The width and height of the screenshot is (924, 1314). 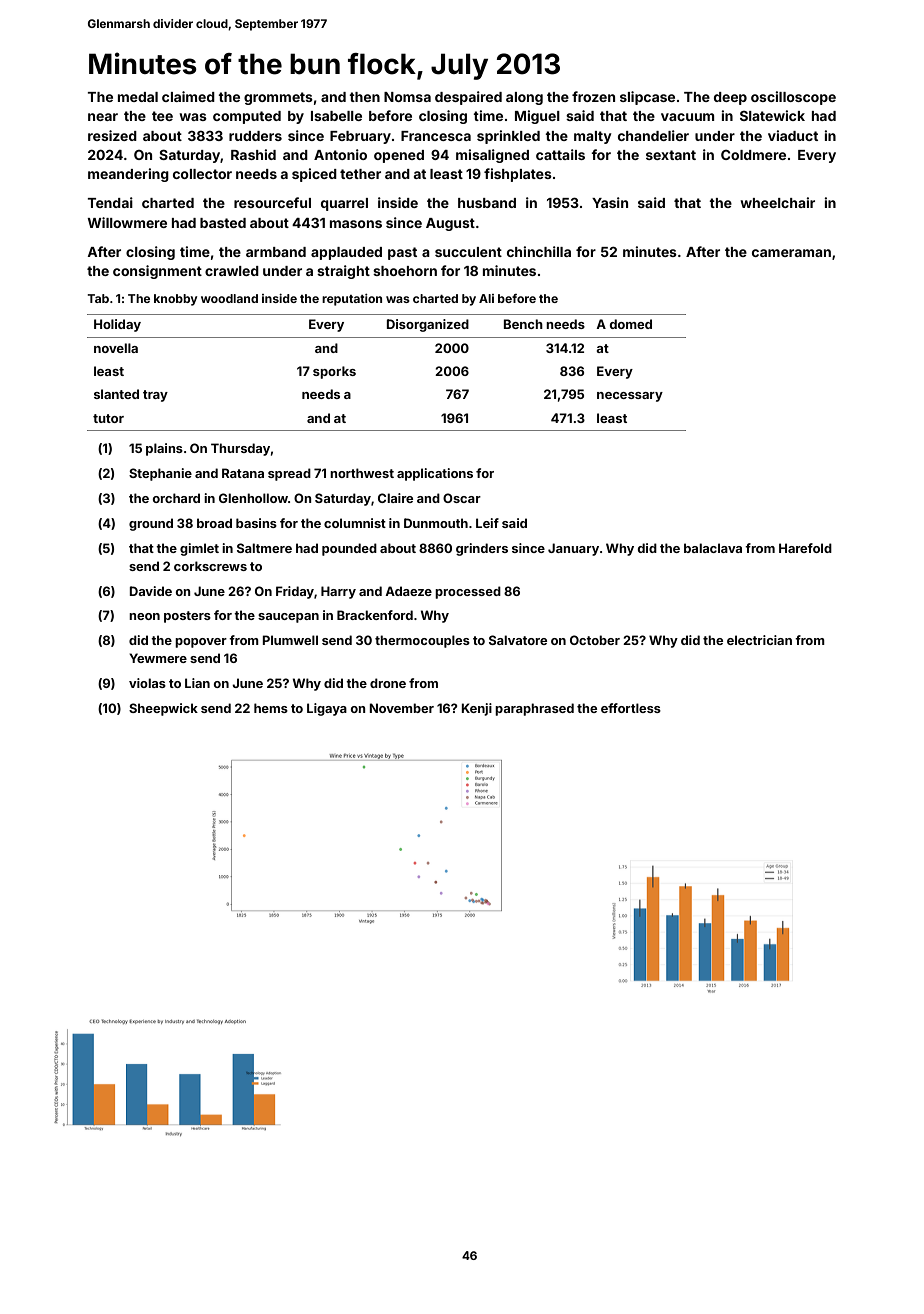 I want to click on balaclava, so click(x=713, y=548).
